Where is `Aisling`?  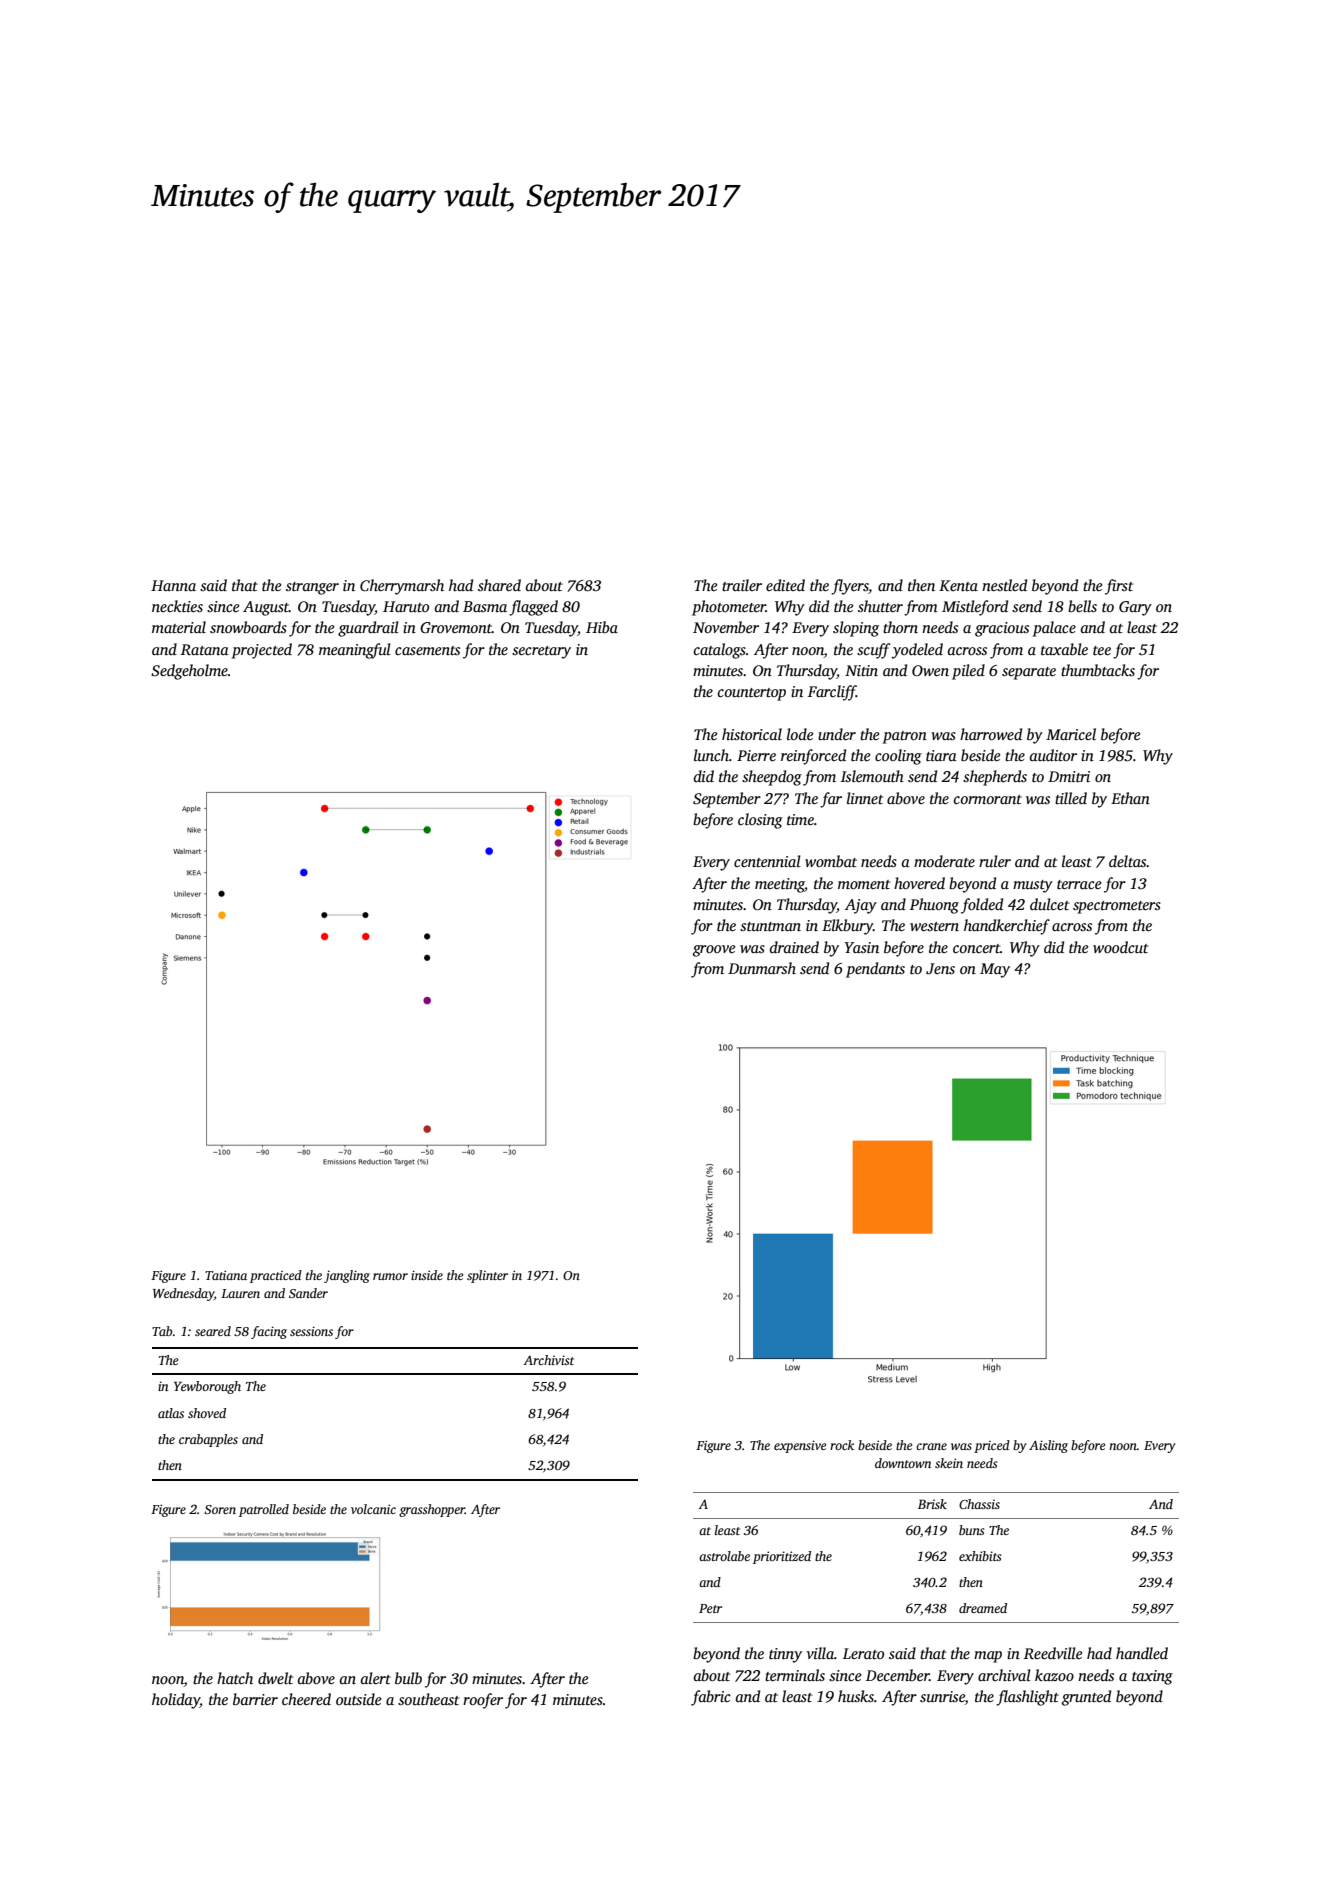
Aisling is located at coordinates (1048, 1446).
